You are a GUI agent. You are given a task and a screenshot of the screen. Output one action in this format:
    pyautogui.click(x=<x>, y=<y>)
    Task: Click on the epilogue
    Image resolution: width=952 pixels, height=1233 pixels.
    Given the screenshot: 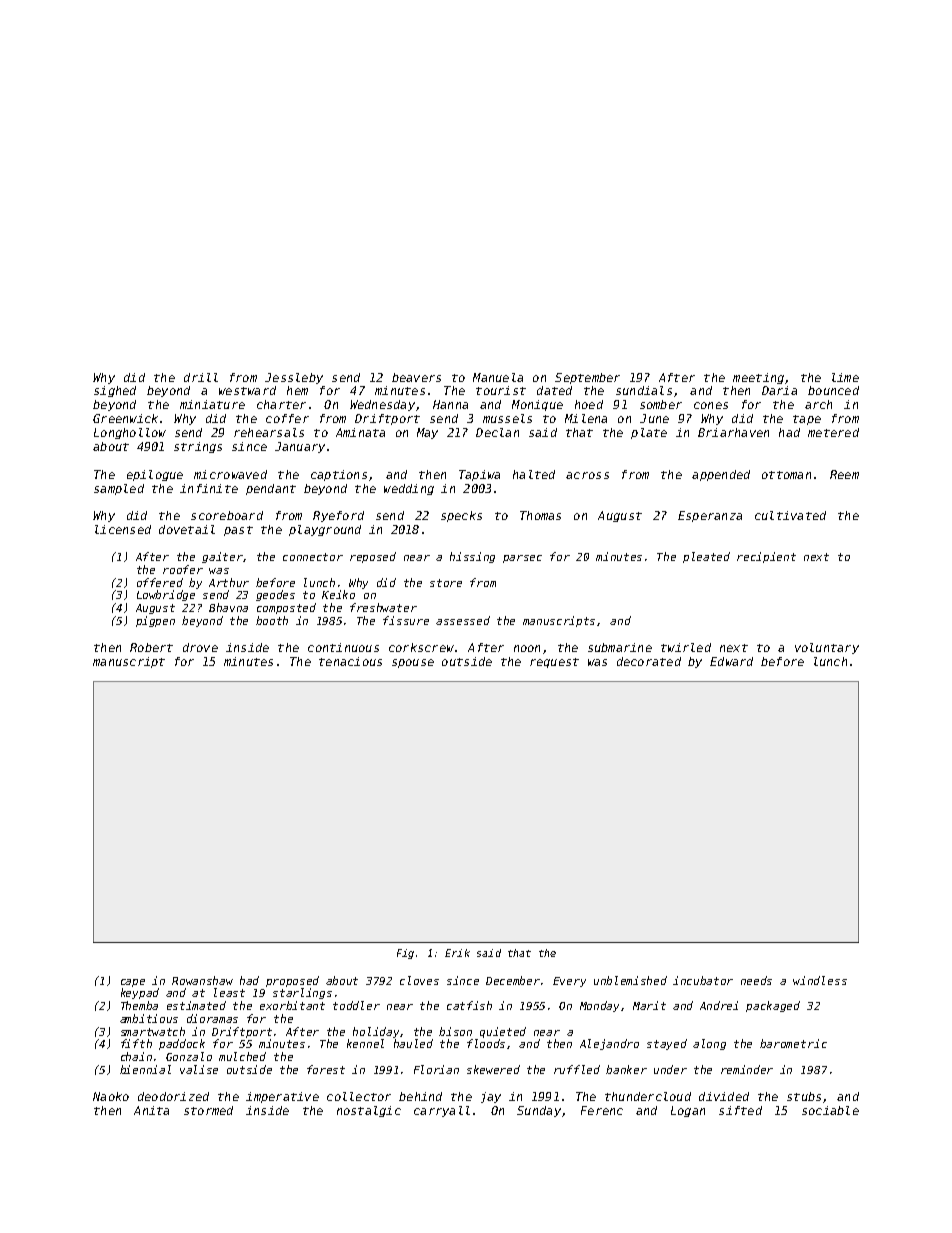 What is the action you would take?
    pyautogui.click(x=155, y=475)
